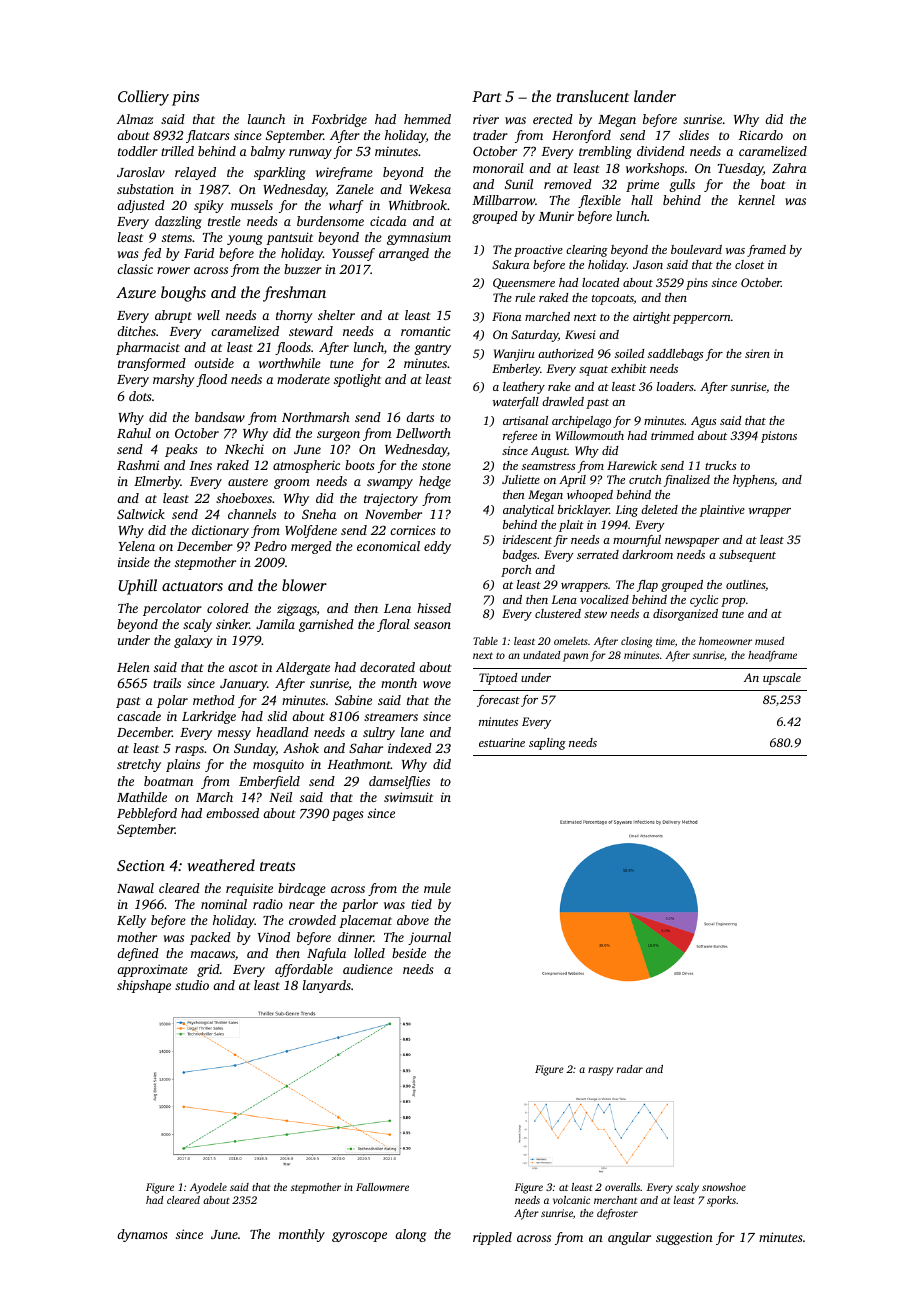 The image size is (924, 1308). I want to click on translucent, so click(592, 96).
